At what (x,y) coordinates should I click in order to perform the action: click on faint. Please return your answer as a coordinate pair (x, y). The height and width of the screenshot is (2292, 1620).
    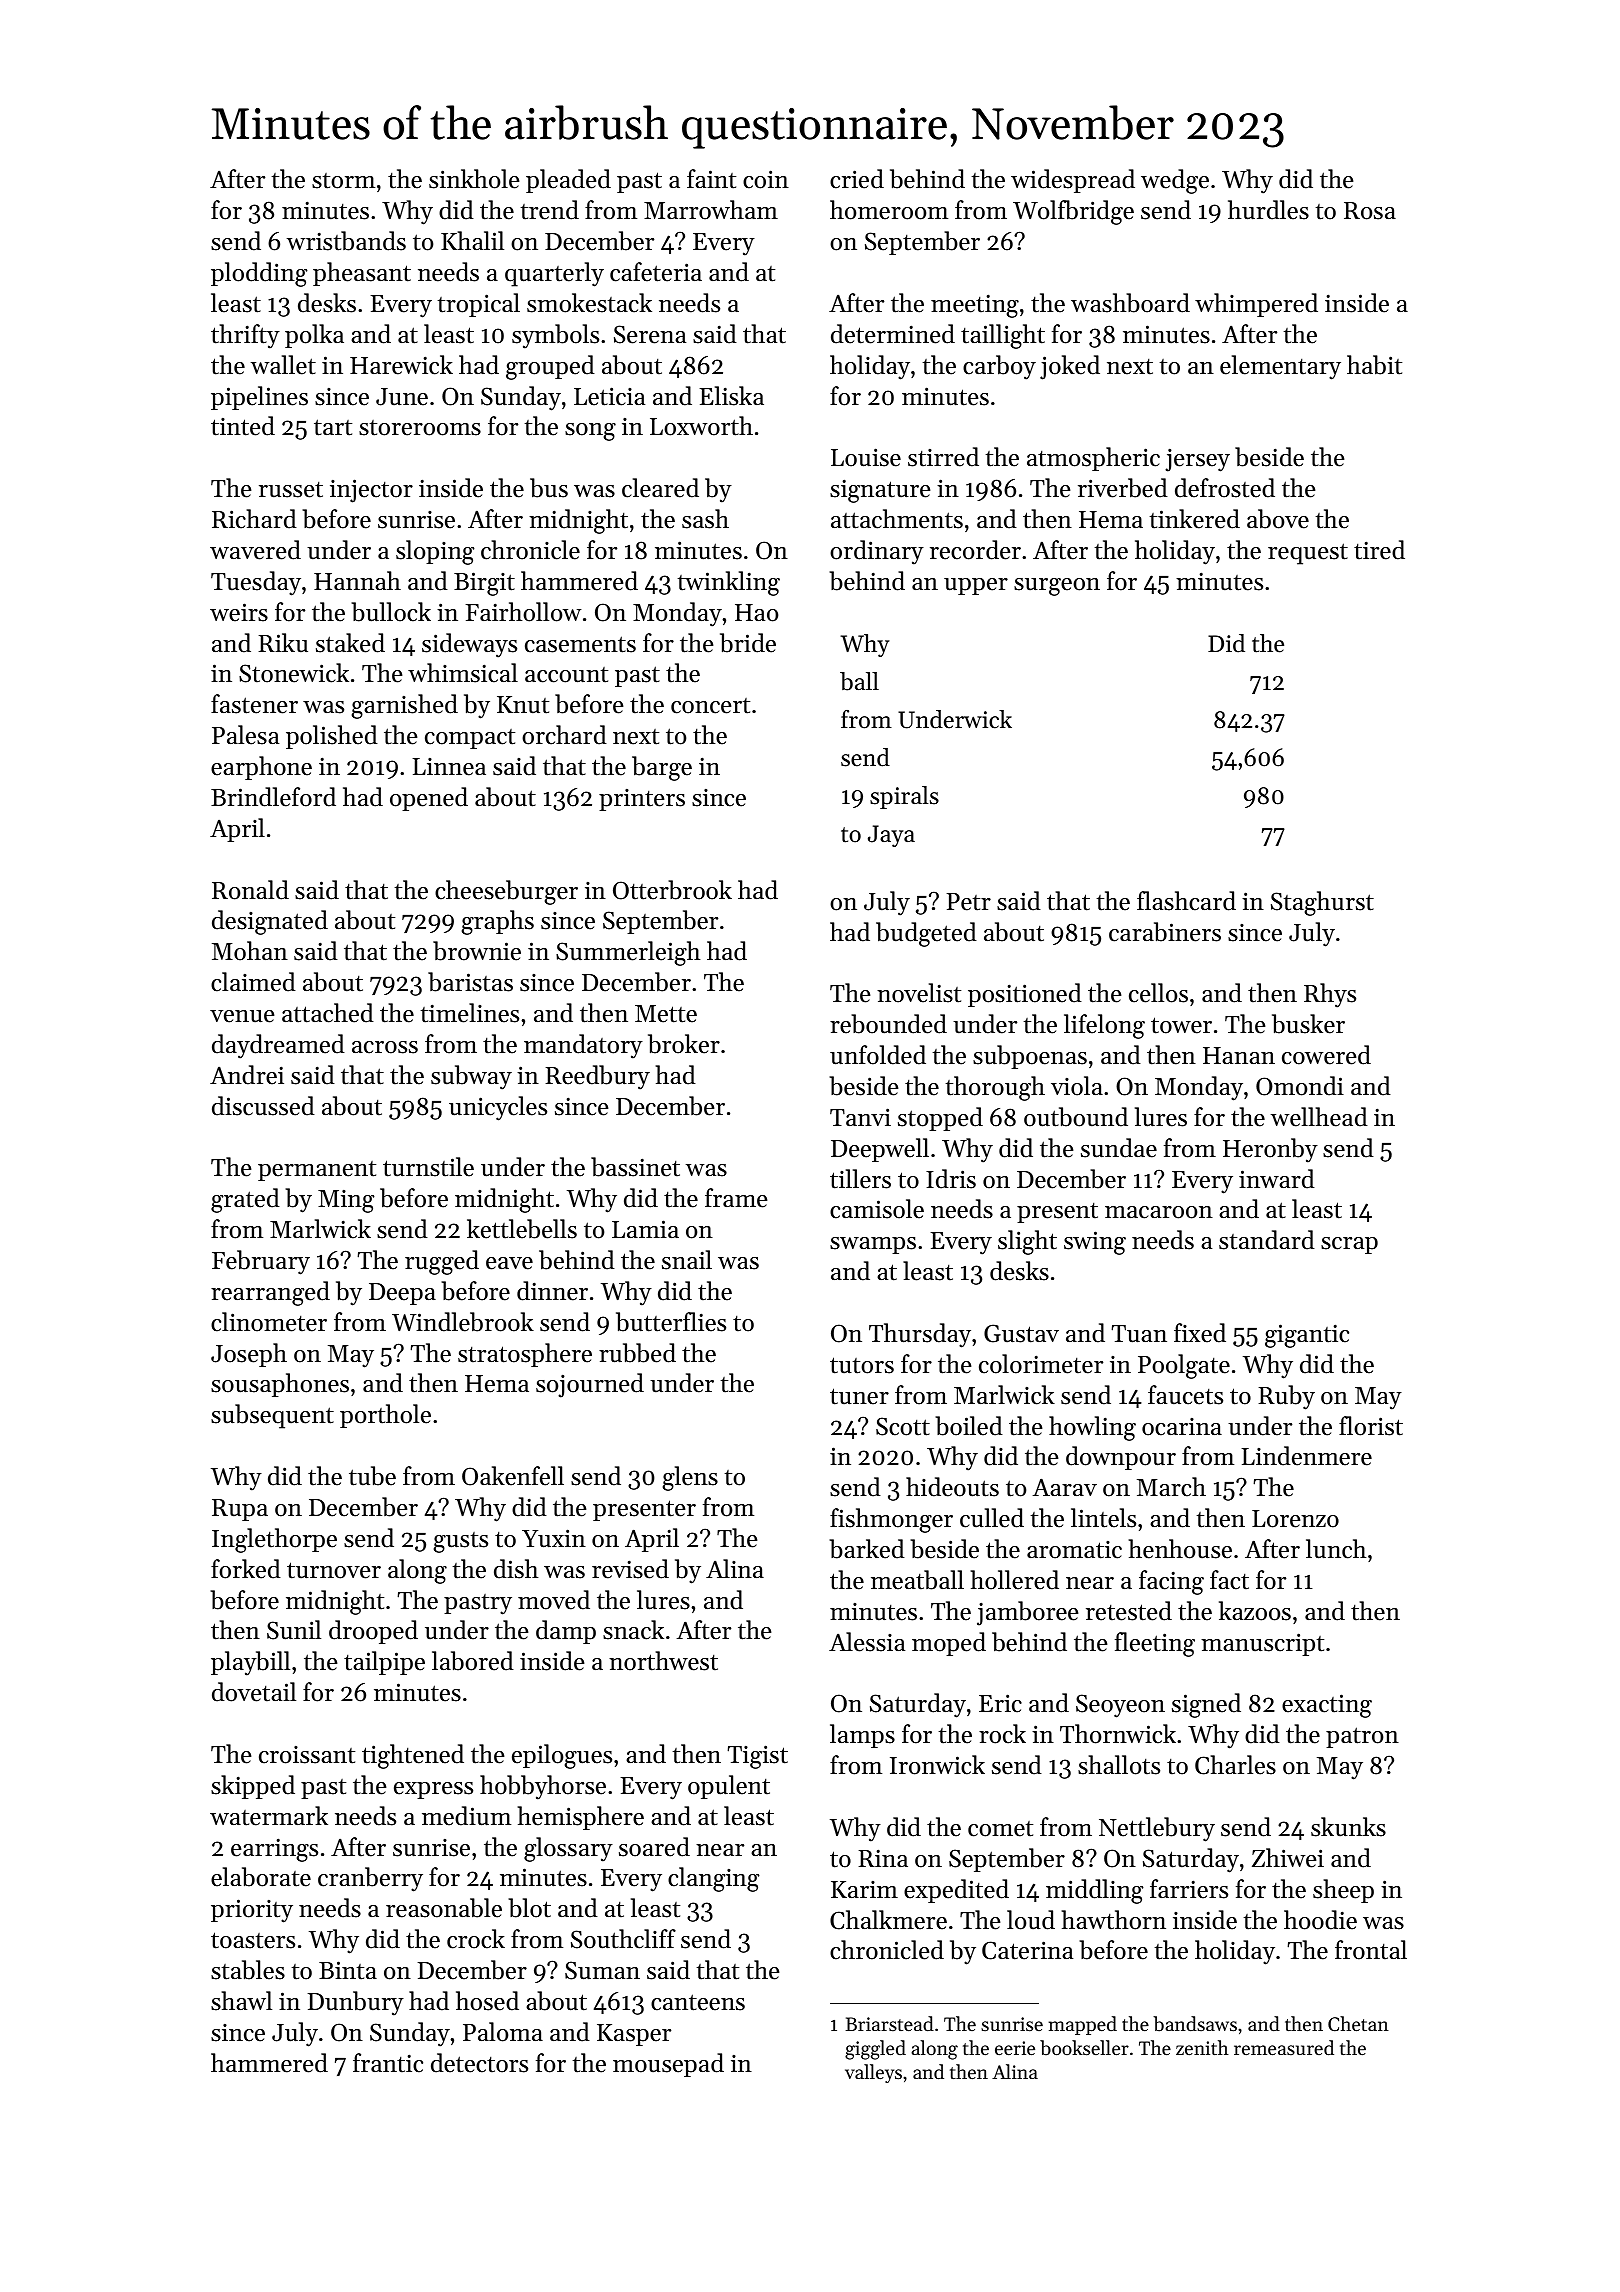
    Looking at the image, I should click on (711, 179).
